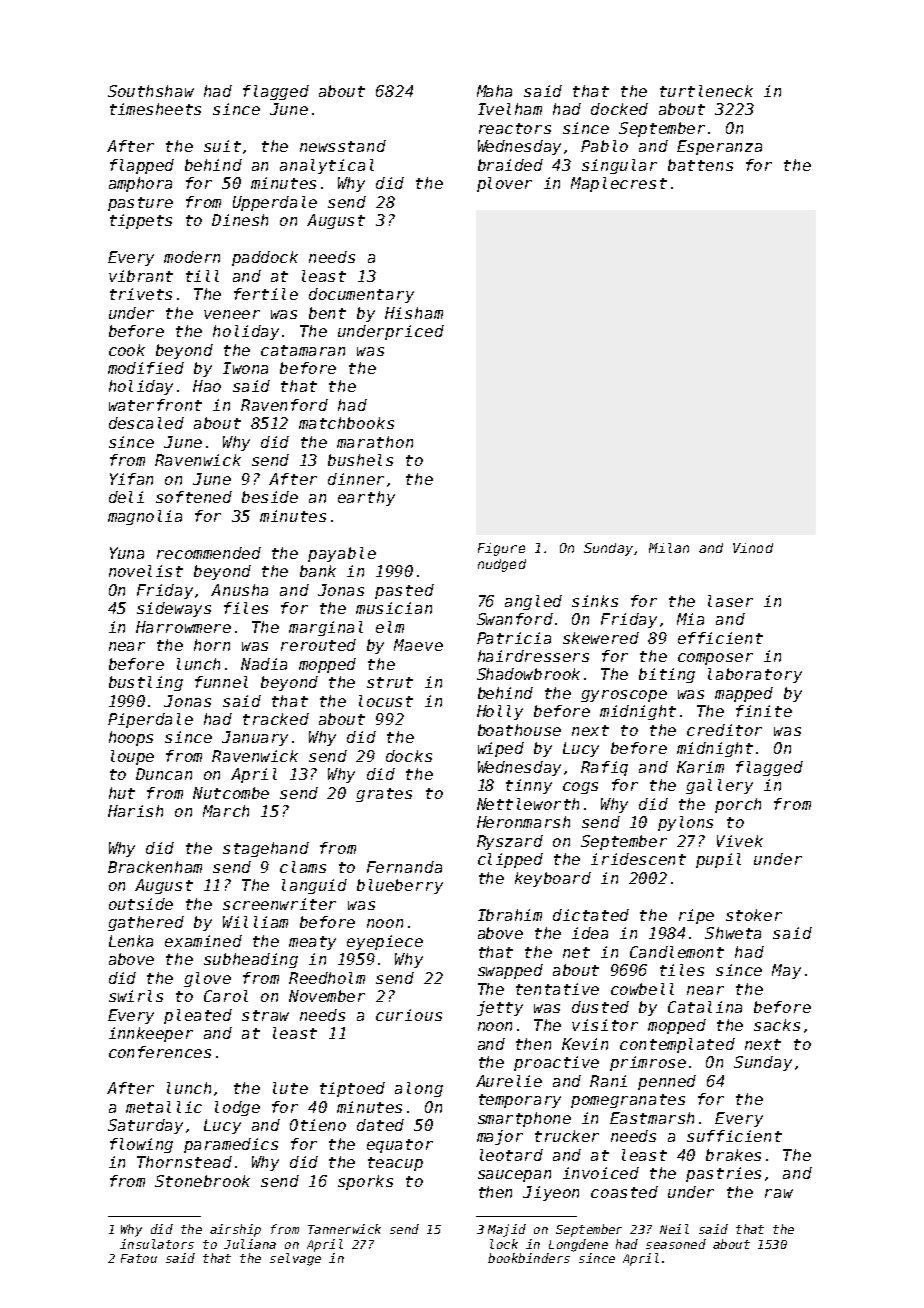 The width and height of the document is (924, 1308). Describe the element at coordinates (240, 220) in the document. I see `Dinesh` at that location.
